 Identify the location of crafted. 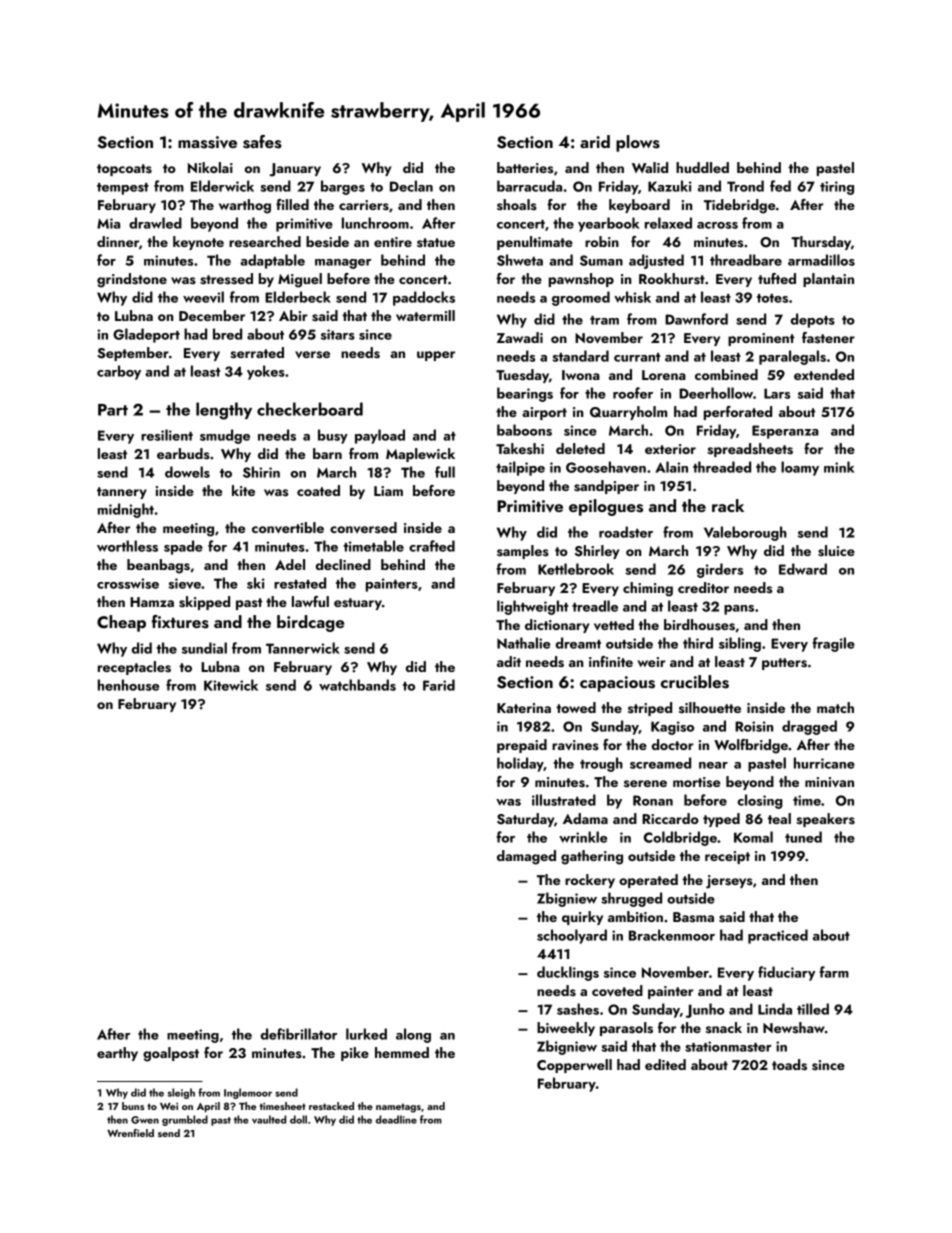
(432, 546).
